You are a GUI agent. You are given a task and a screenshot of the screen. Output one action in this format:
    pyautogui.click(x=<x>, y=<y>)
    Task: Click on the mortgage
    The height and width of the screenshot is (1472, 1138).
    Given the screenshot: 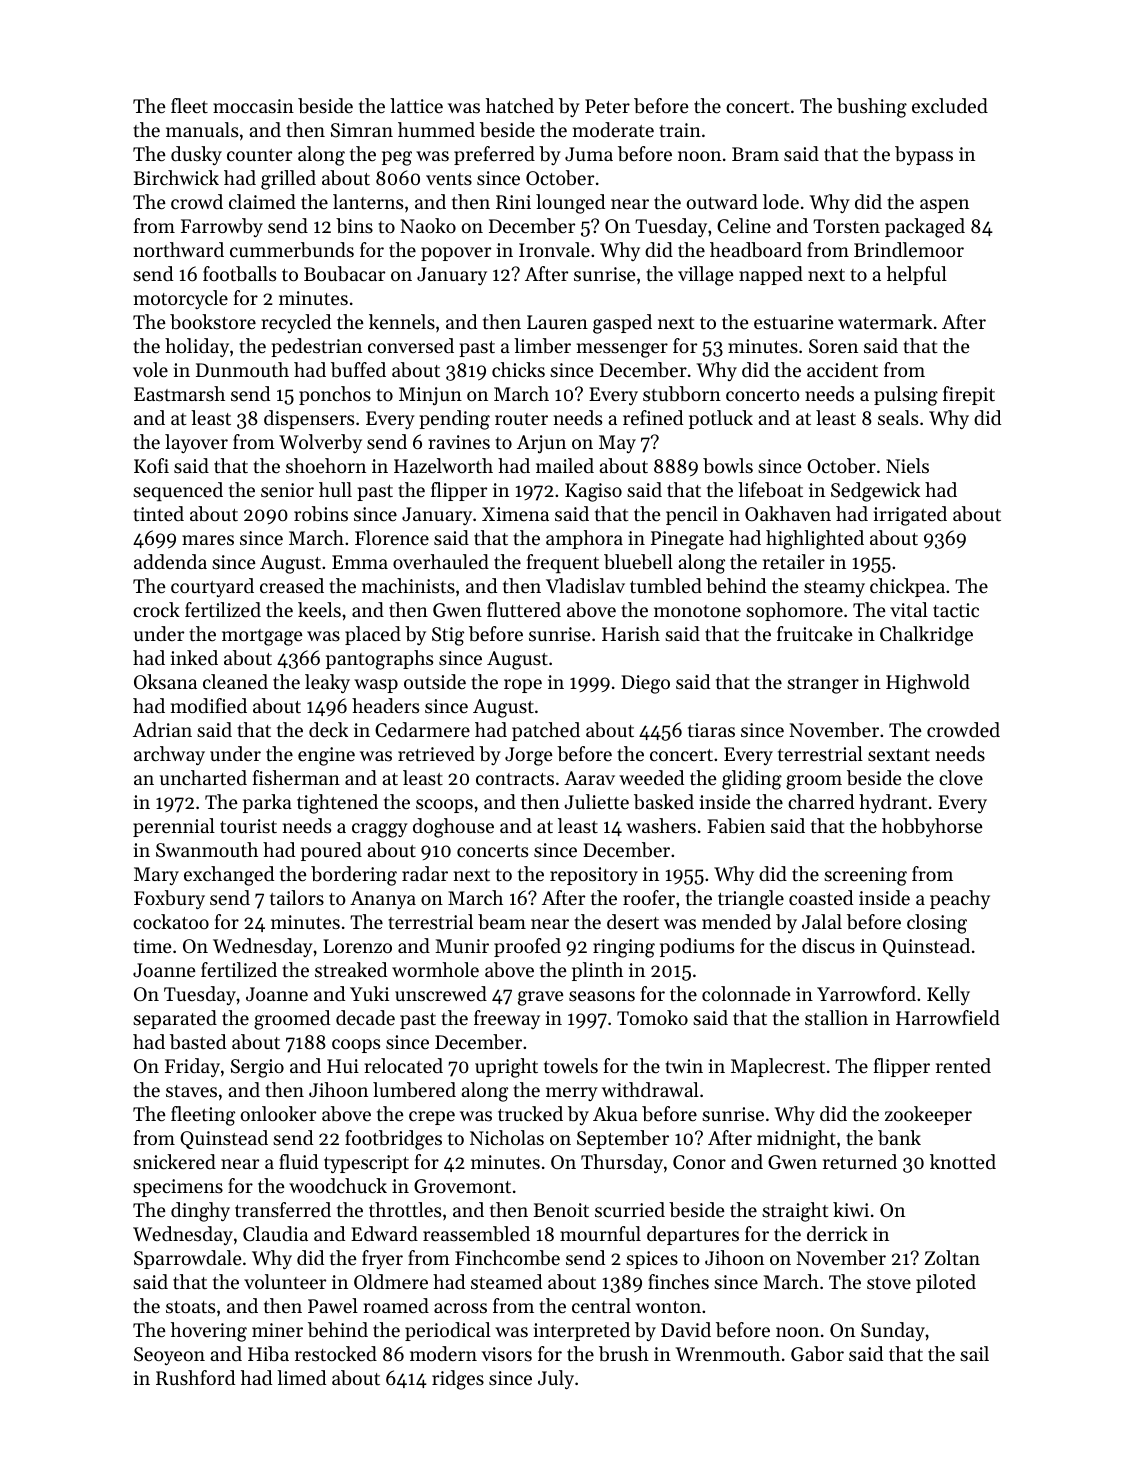 What is the action you would take?
    pyautogui.click(x=262, y=637)
